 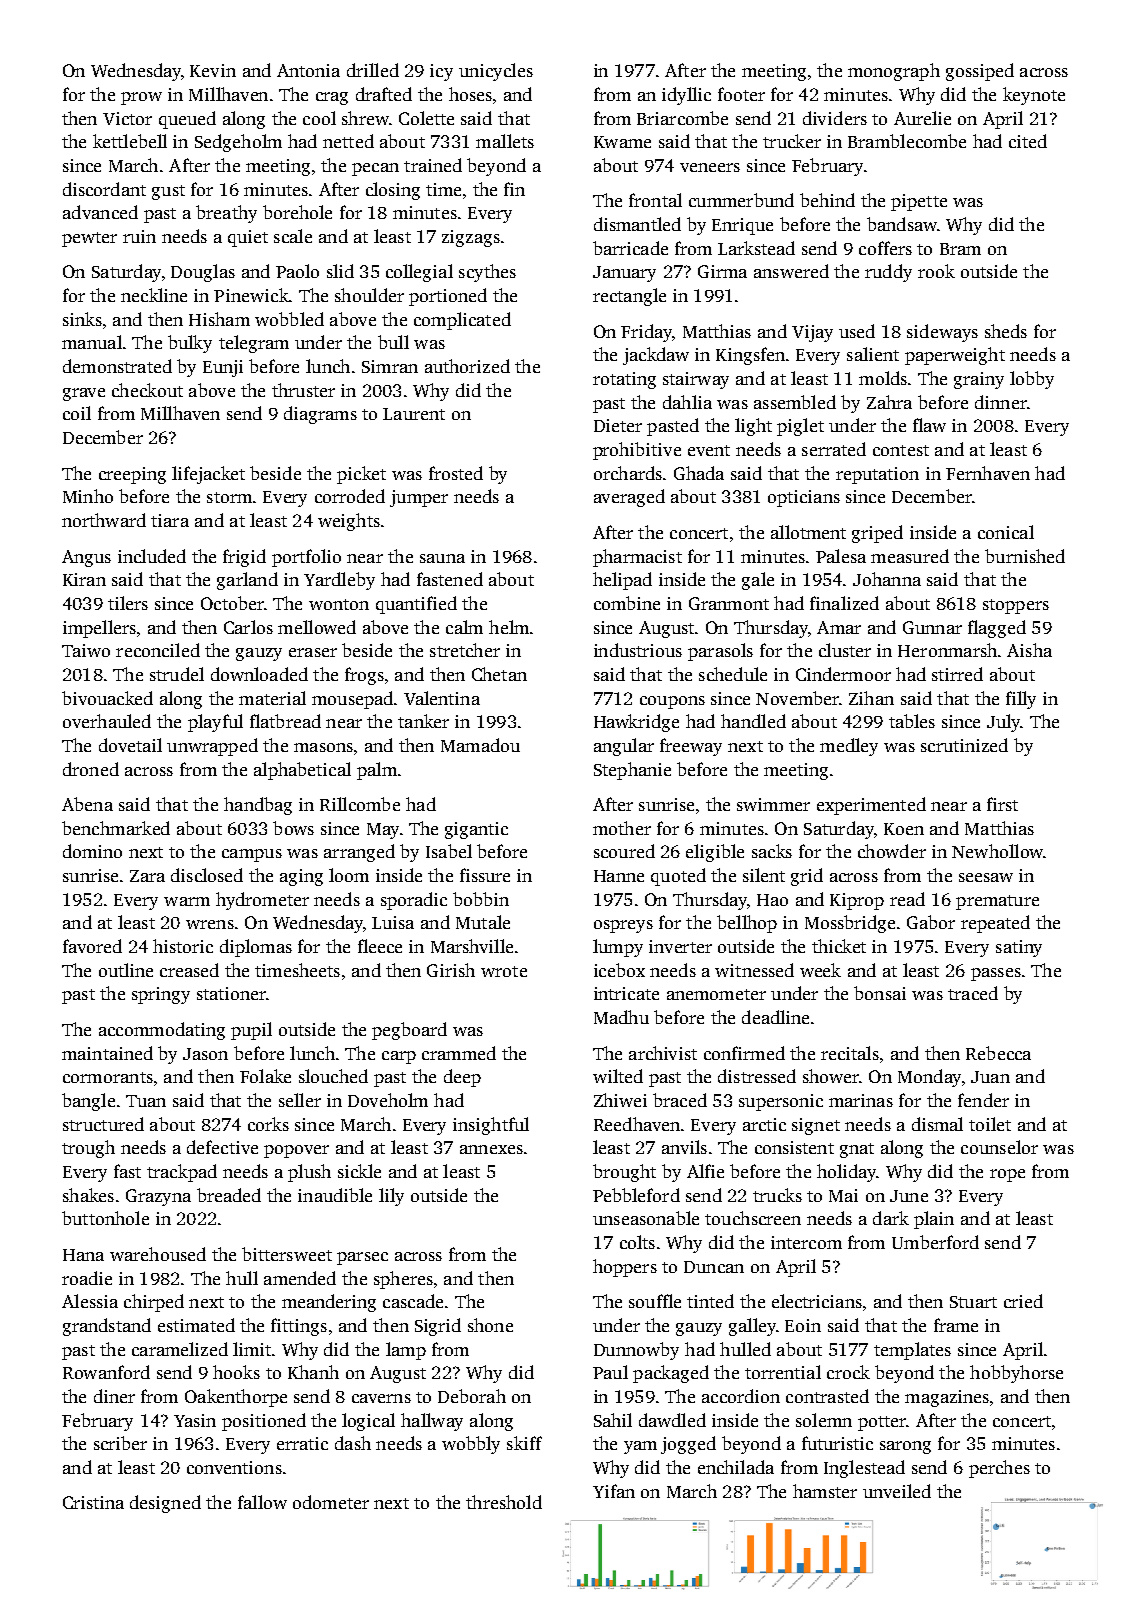 I want to click on monograph, so click(x=894, y=72).
